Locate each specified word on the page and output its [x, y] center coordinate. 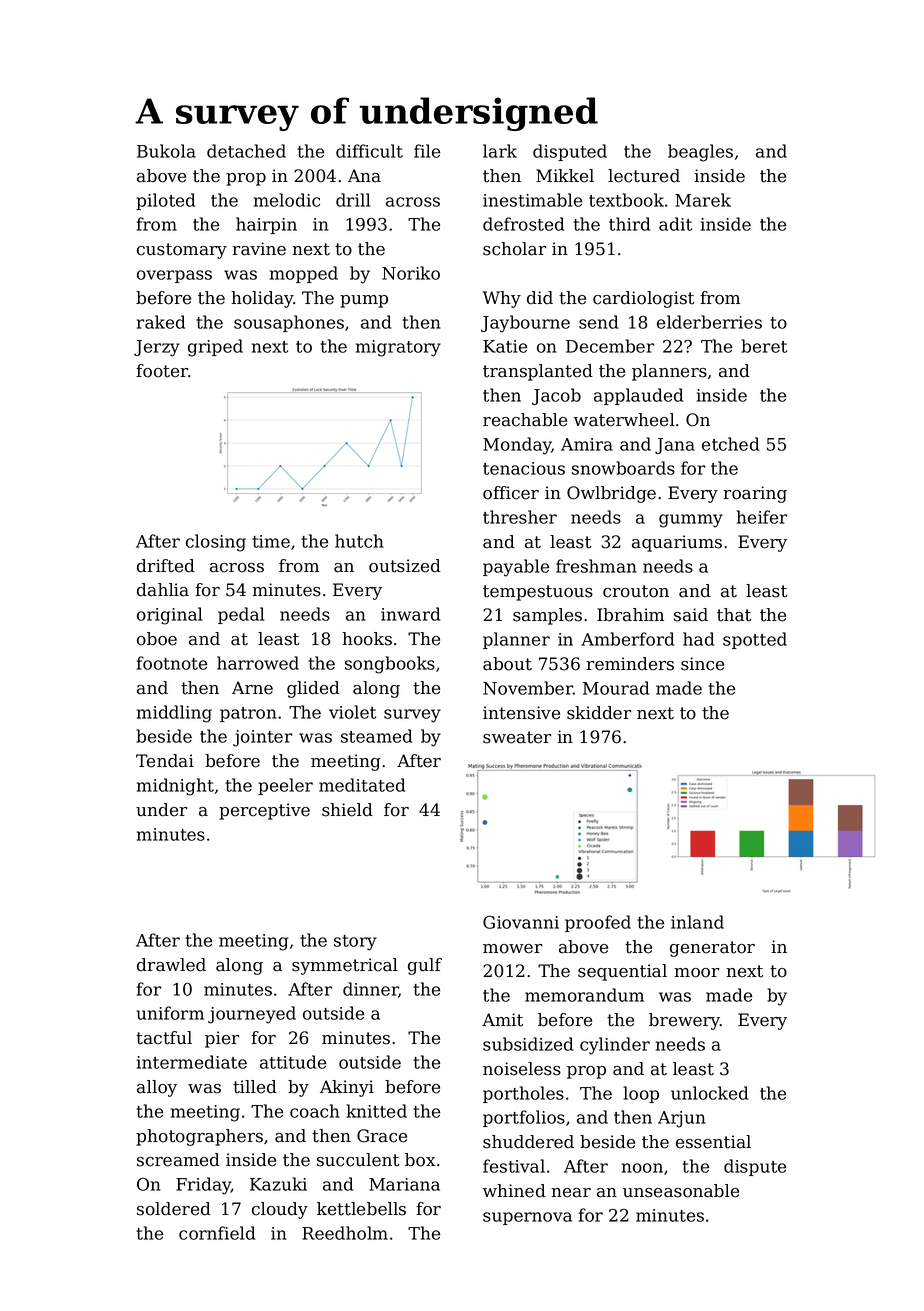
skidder [599, 713]
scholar [514, 249]
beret [764, 346]
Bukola [166, 151]
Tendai [165, 761]
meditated [362, 785]
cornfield [217, 1233]
